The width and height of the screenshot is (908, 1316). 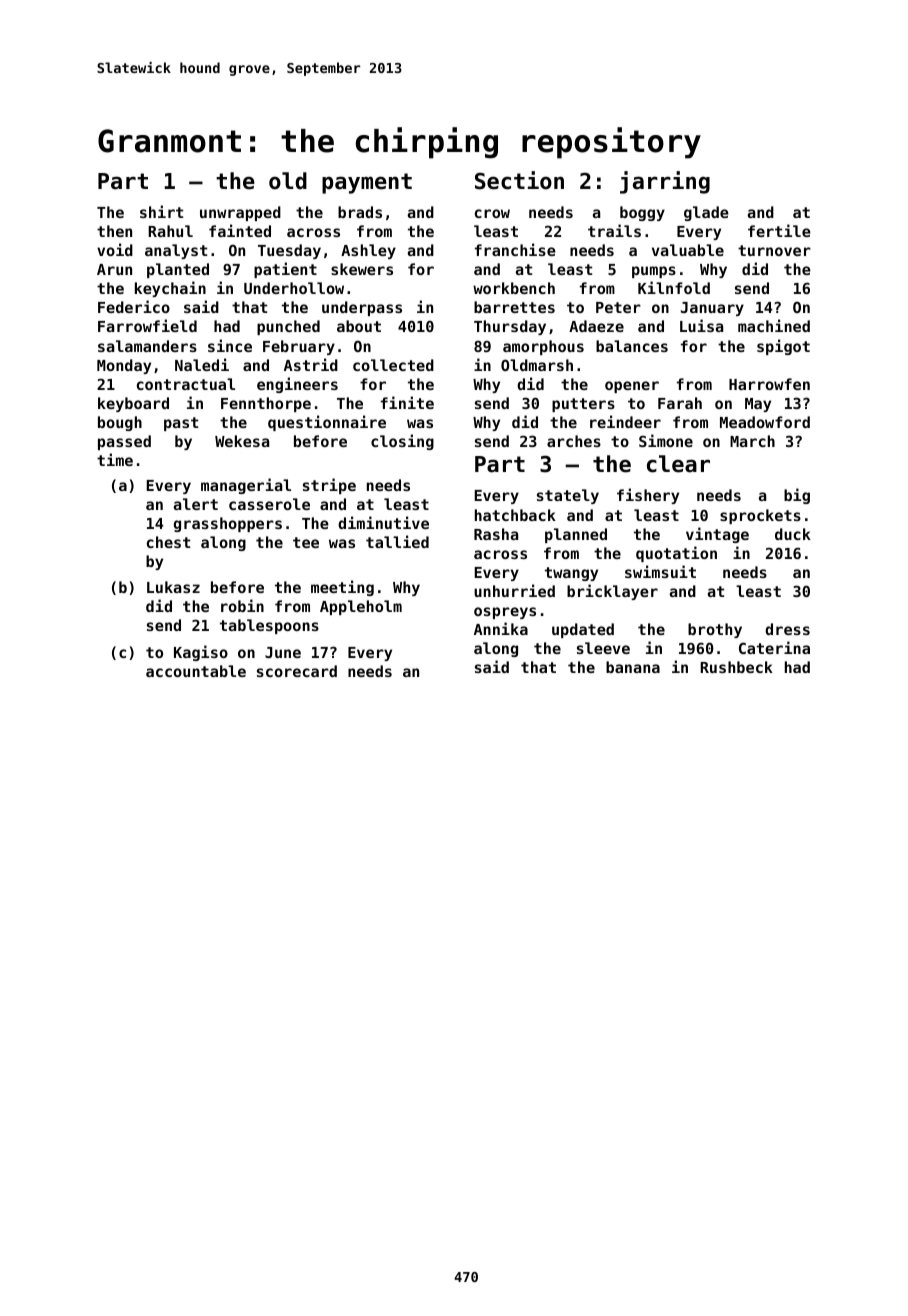 What do you see at coordinates (240, 213) in the screenshot?
I see `unwrapped` at bounding box center [240, 213].
